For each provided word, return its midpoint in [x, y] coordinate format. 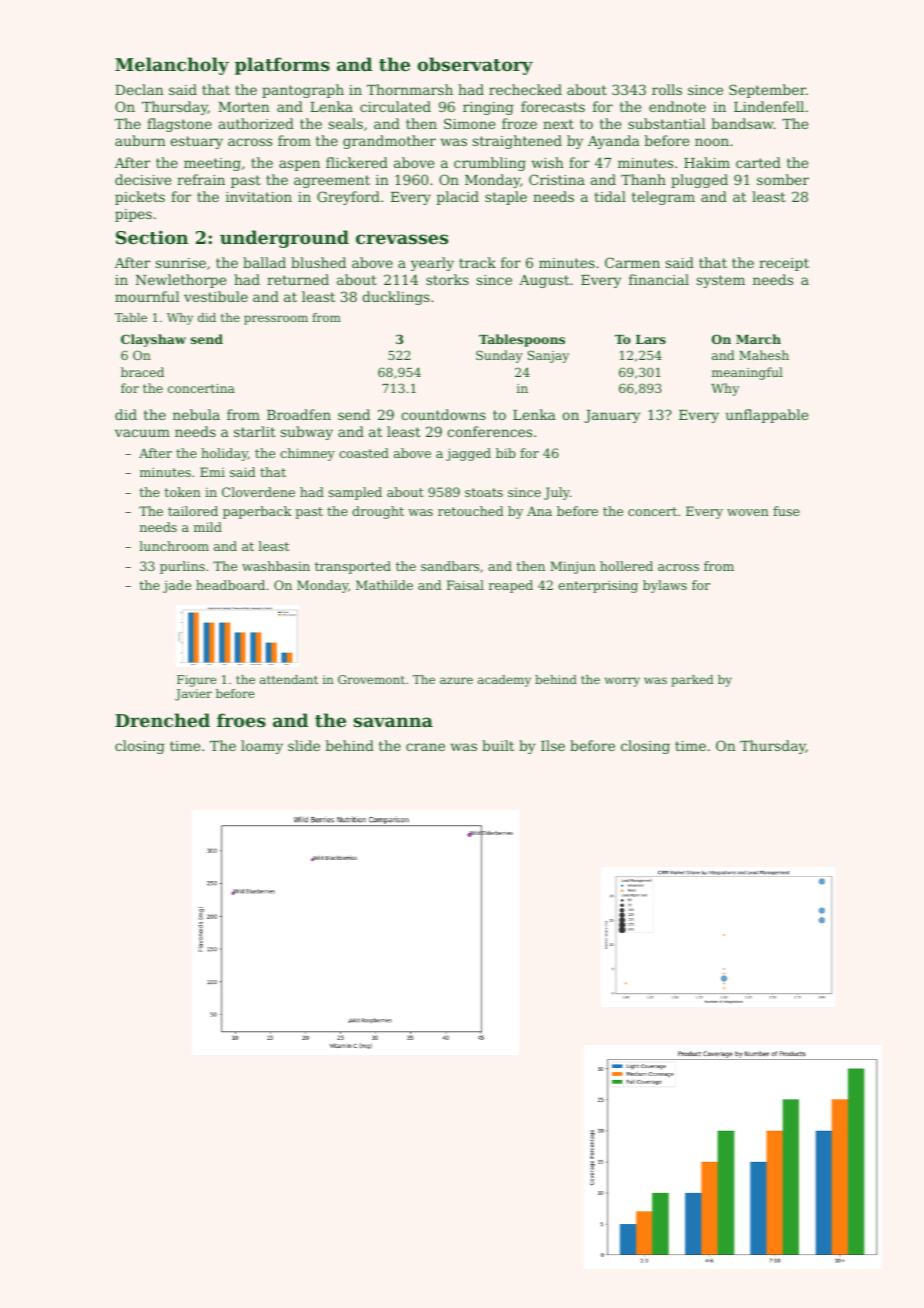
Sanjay [548, 356]
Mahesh [764, 355]
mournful [147, 296]
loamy [262, 747]
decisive [143, 179]
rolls [667, 89]
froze [519, 123]
